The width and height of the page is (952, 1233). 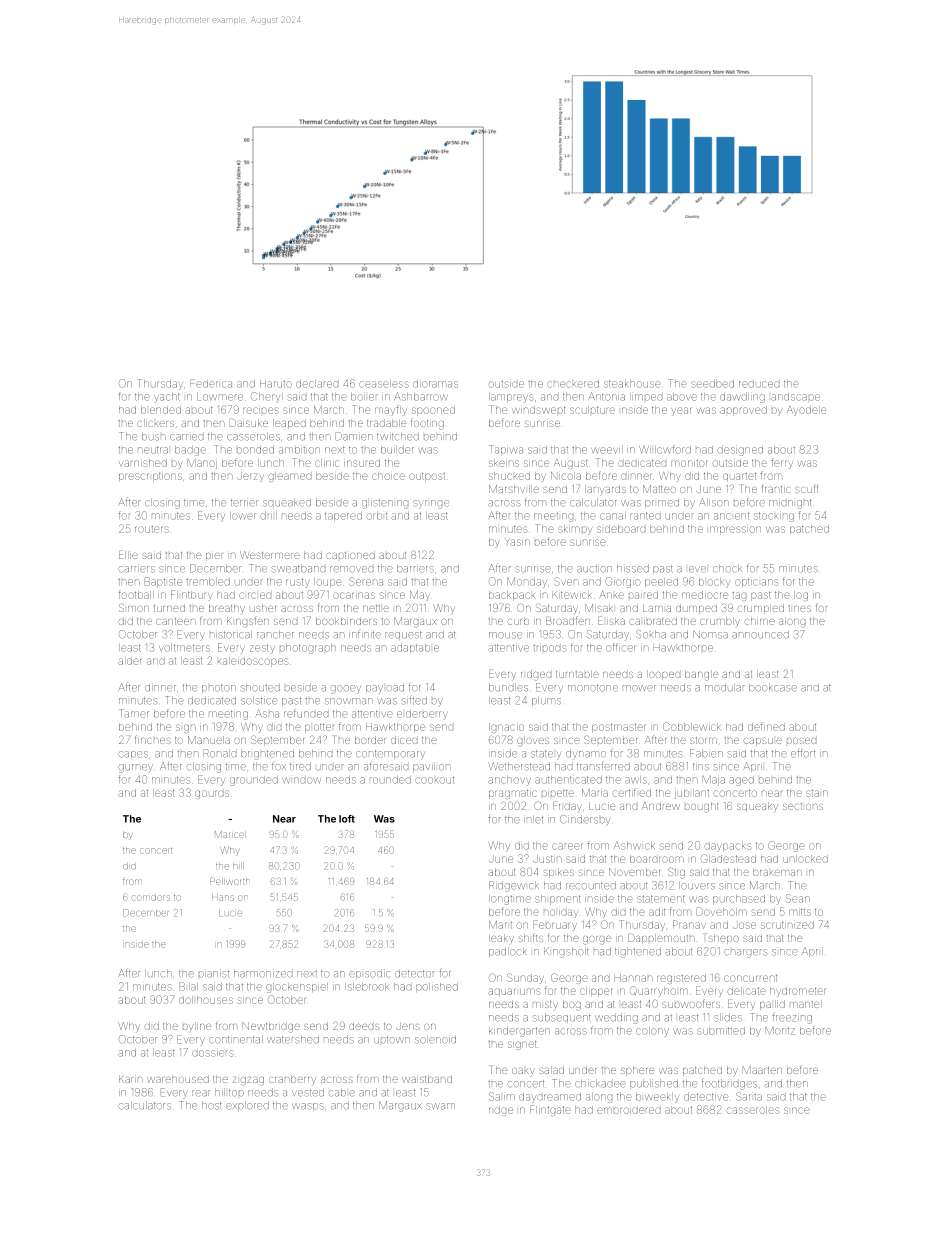 I want to click on reduced, so click(x=759, y=384).
